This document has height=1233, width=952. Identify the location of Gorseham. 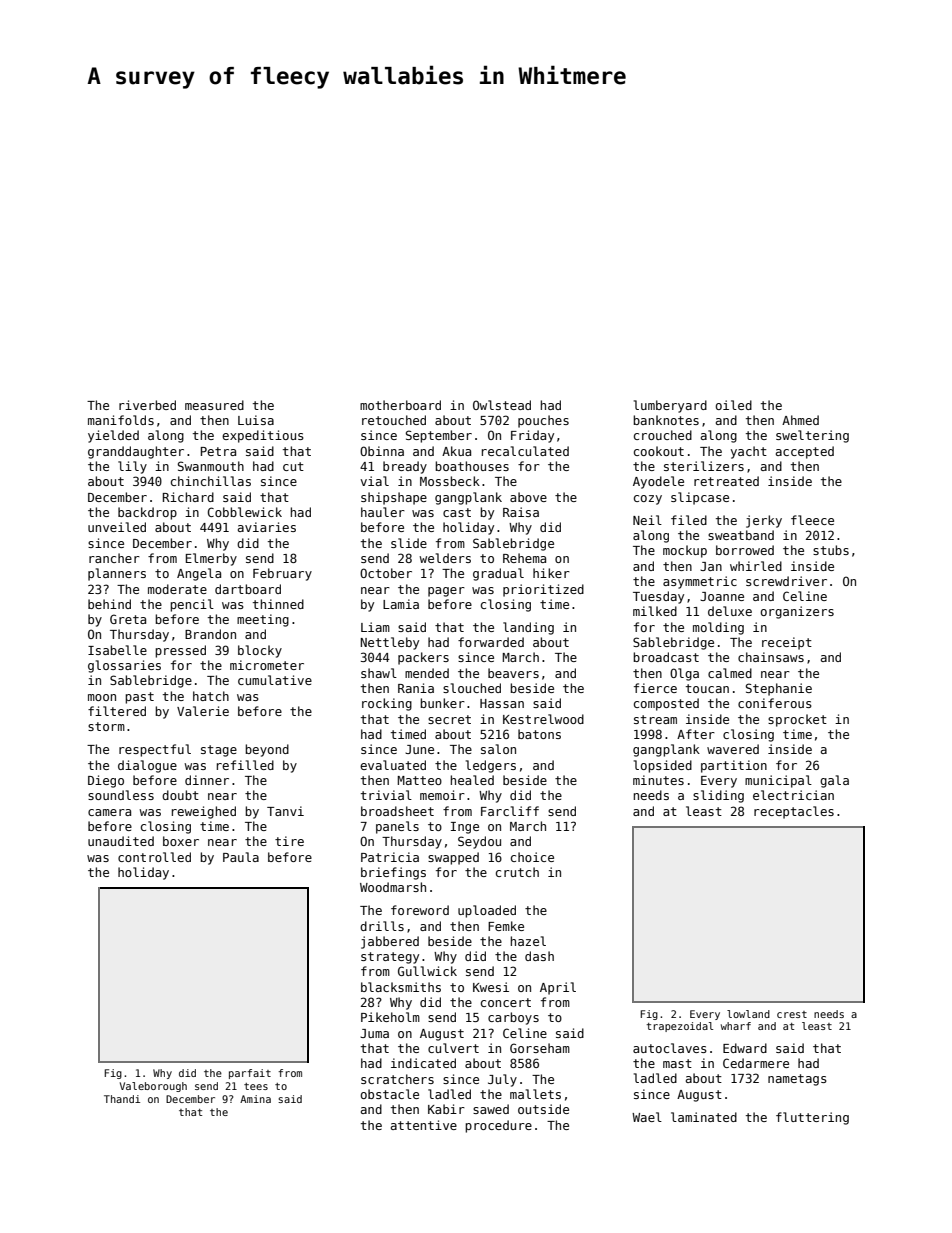
(540, 1048).
